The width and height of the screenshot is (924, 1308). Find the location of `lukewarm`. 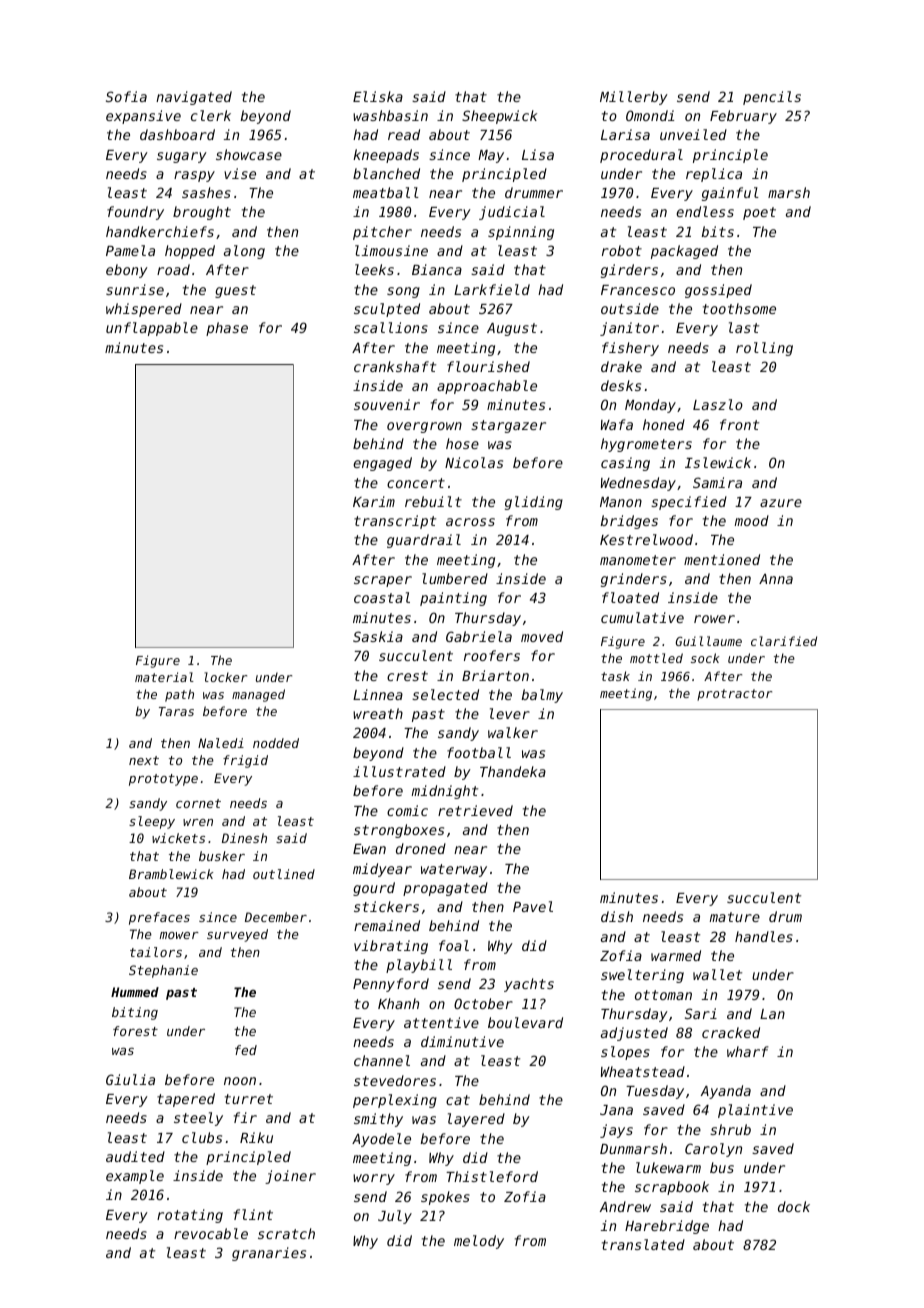

lukewarm is located at coordinates (668, 1167).
